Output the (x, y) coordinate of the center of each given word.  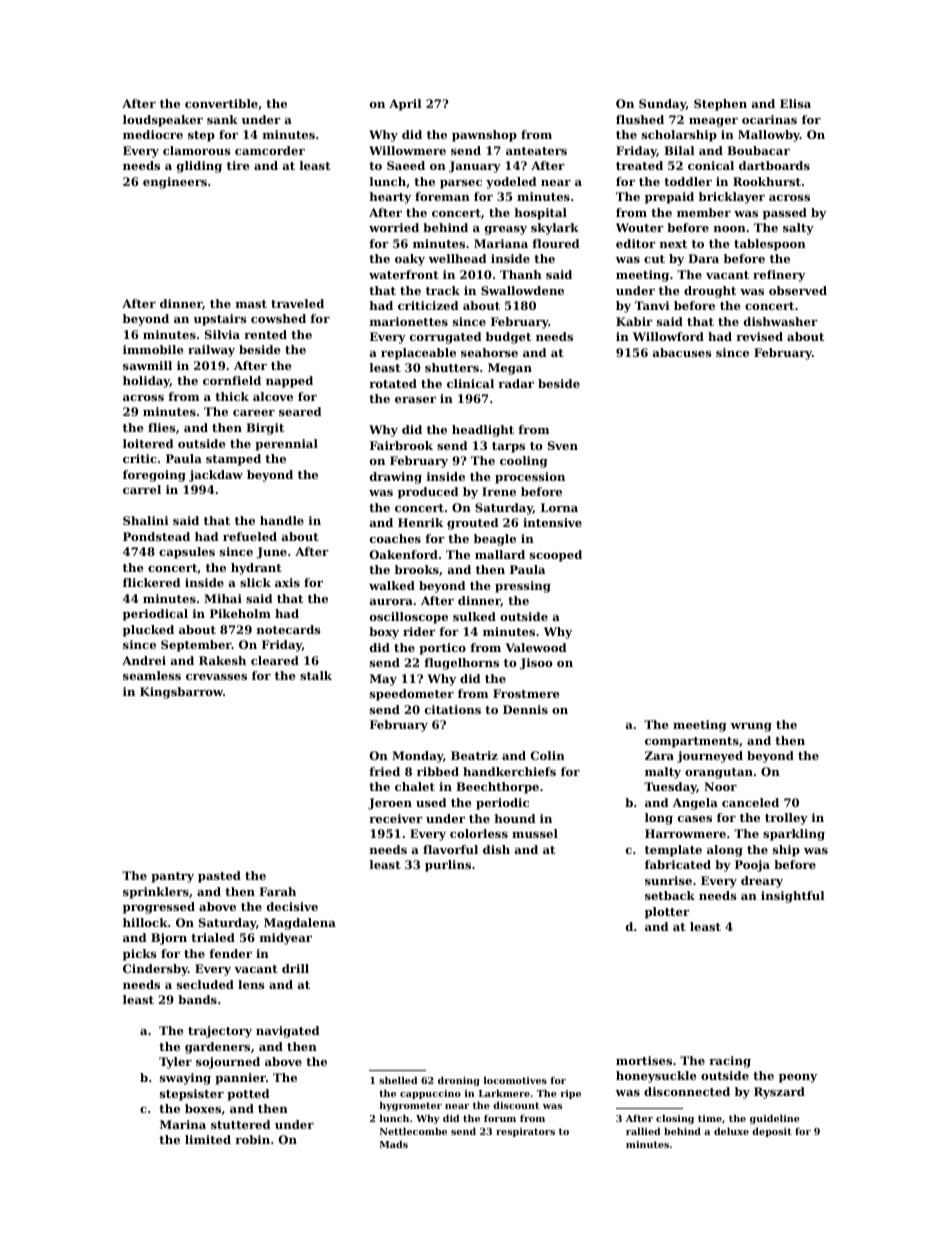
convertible (221, 103)
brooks (417, 569)
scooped (556, 556)
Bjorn (169, 939)
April (405, 105)
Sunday (662, 105)
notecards (289, 629)
